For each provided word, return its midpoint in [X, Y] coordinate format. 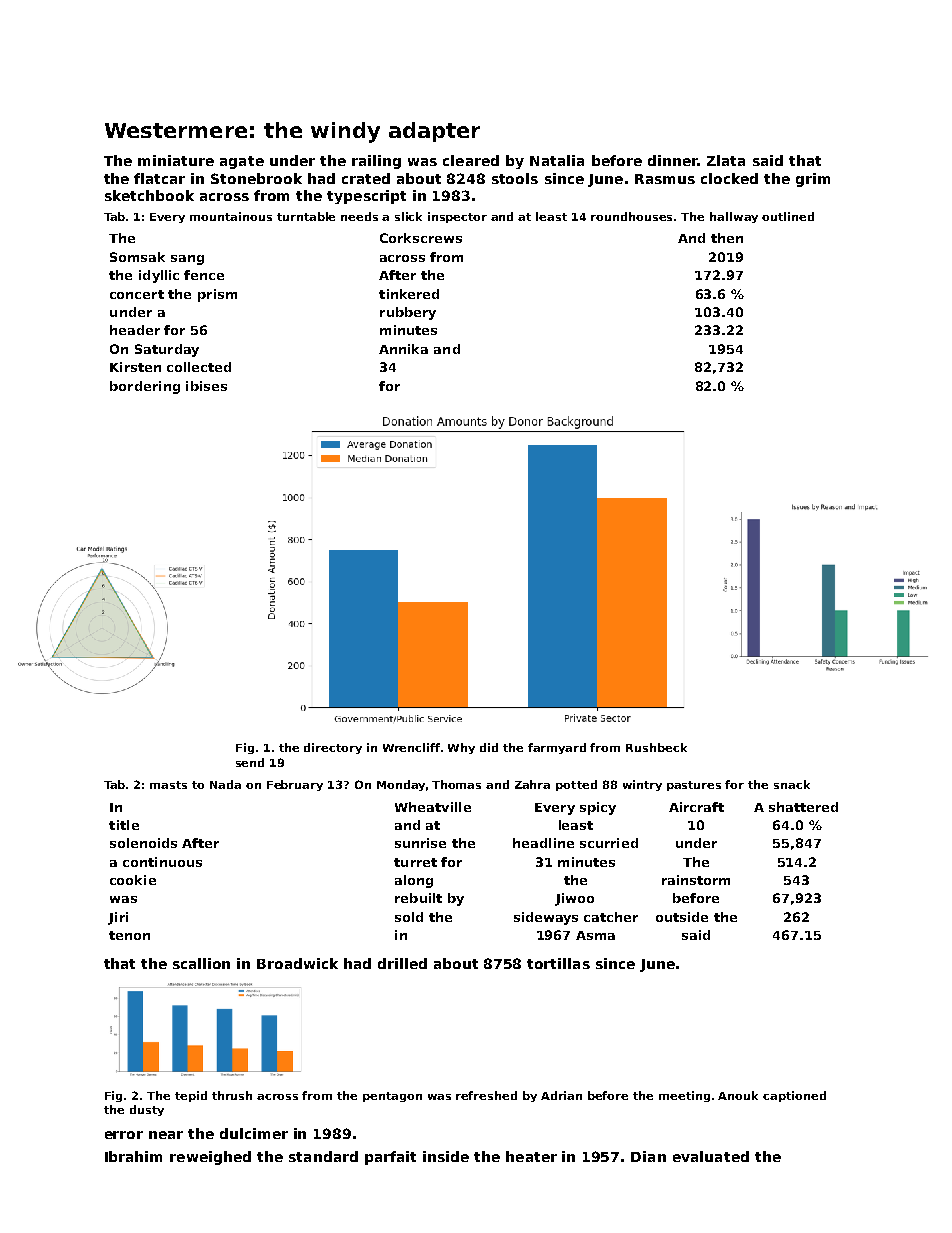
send [250, 762]
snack [792, 784]
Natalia [557, 160]
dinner [673, 160]
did [489, 747]
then [727, 238]
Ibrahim [133, 1156]
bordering [145, 387]
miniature [176, 160]
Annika [403, 349]
